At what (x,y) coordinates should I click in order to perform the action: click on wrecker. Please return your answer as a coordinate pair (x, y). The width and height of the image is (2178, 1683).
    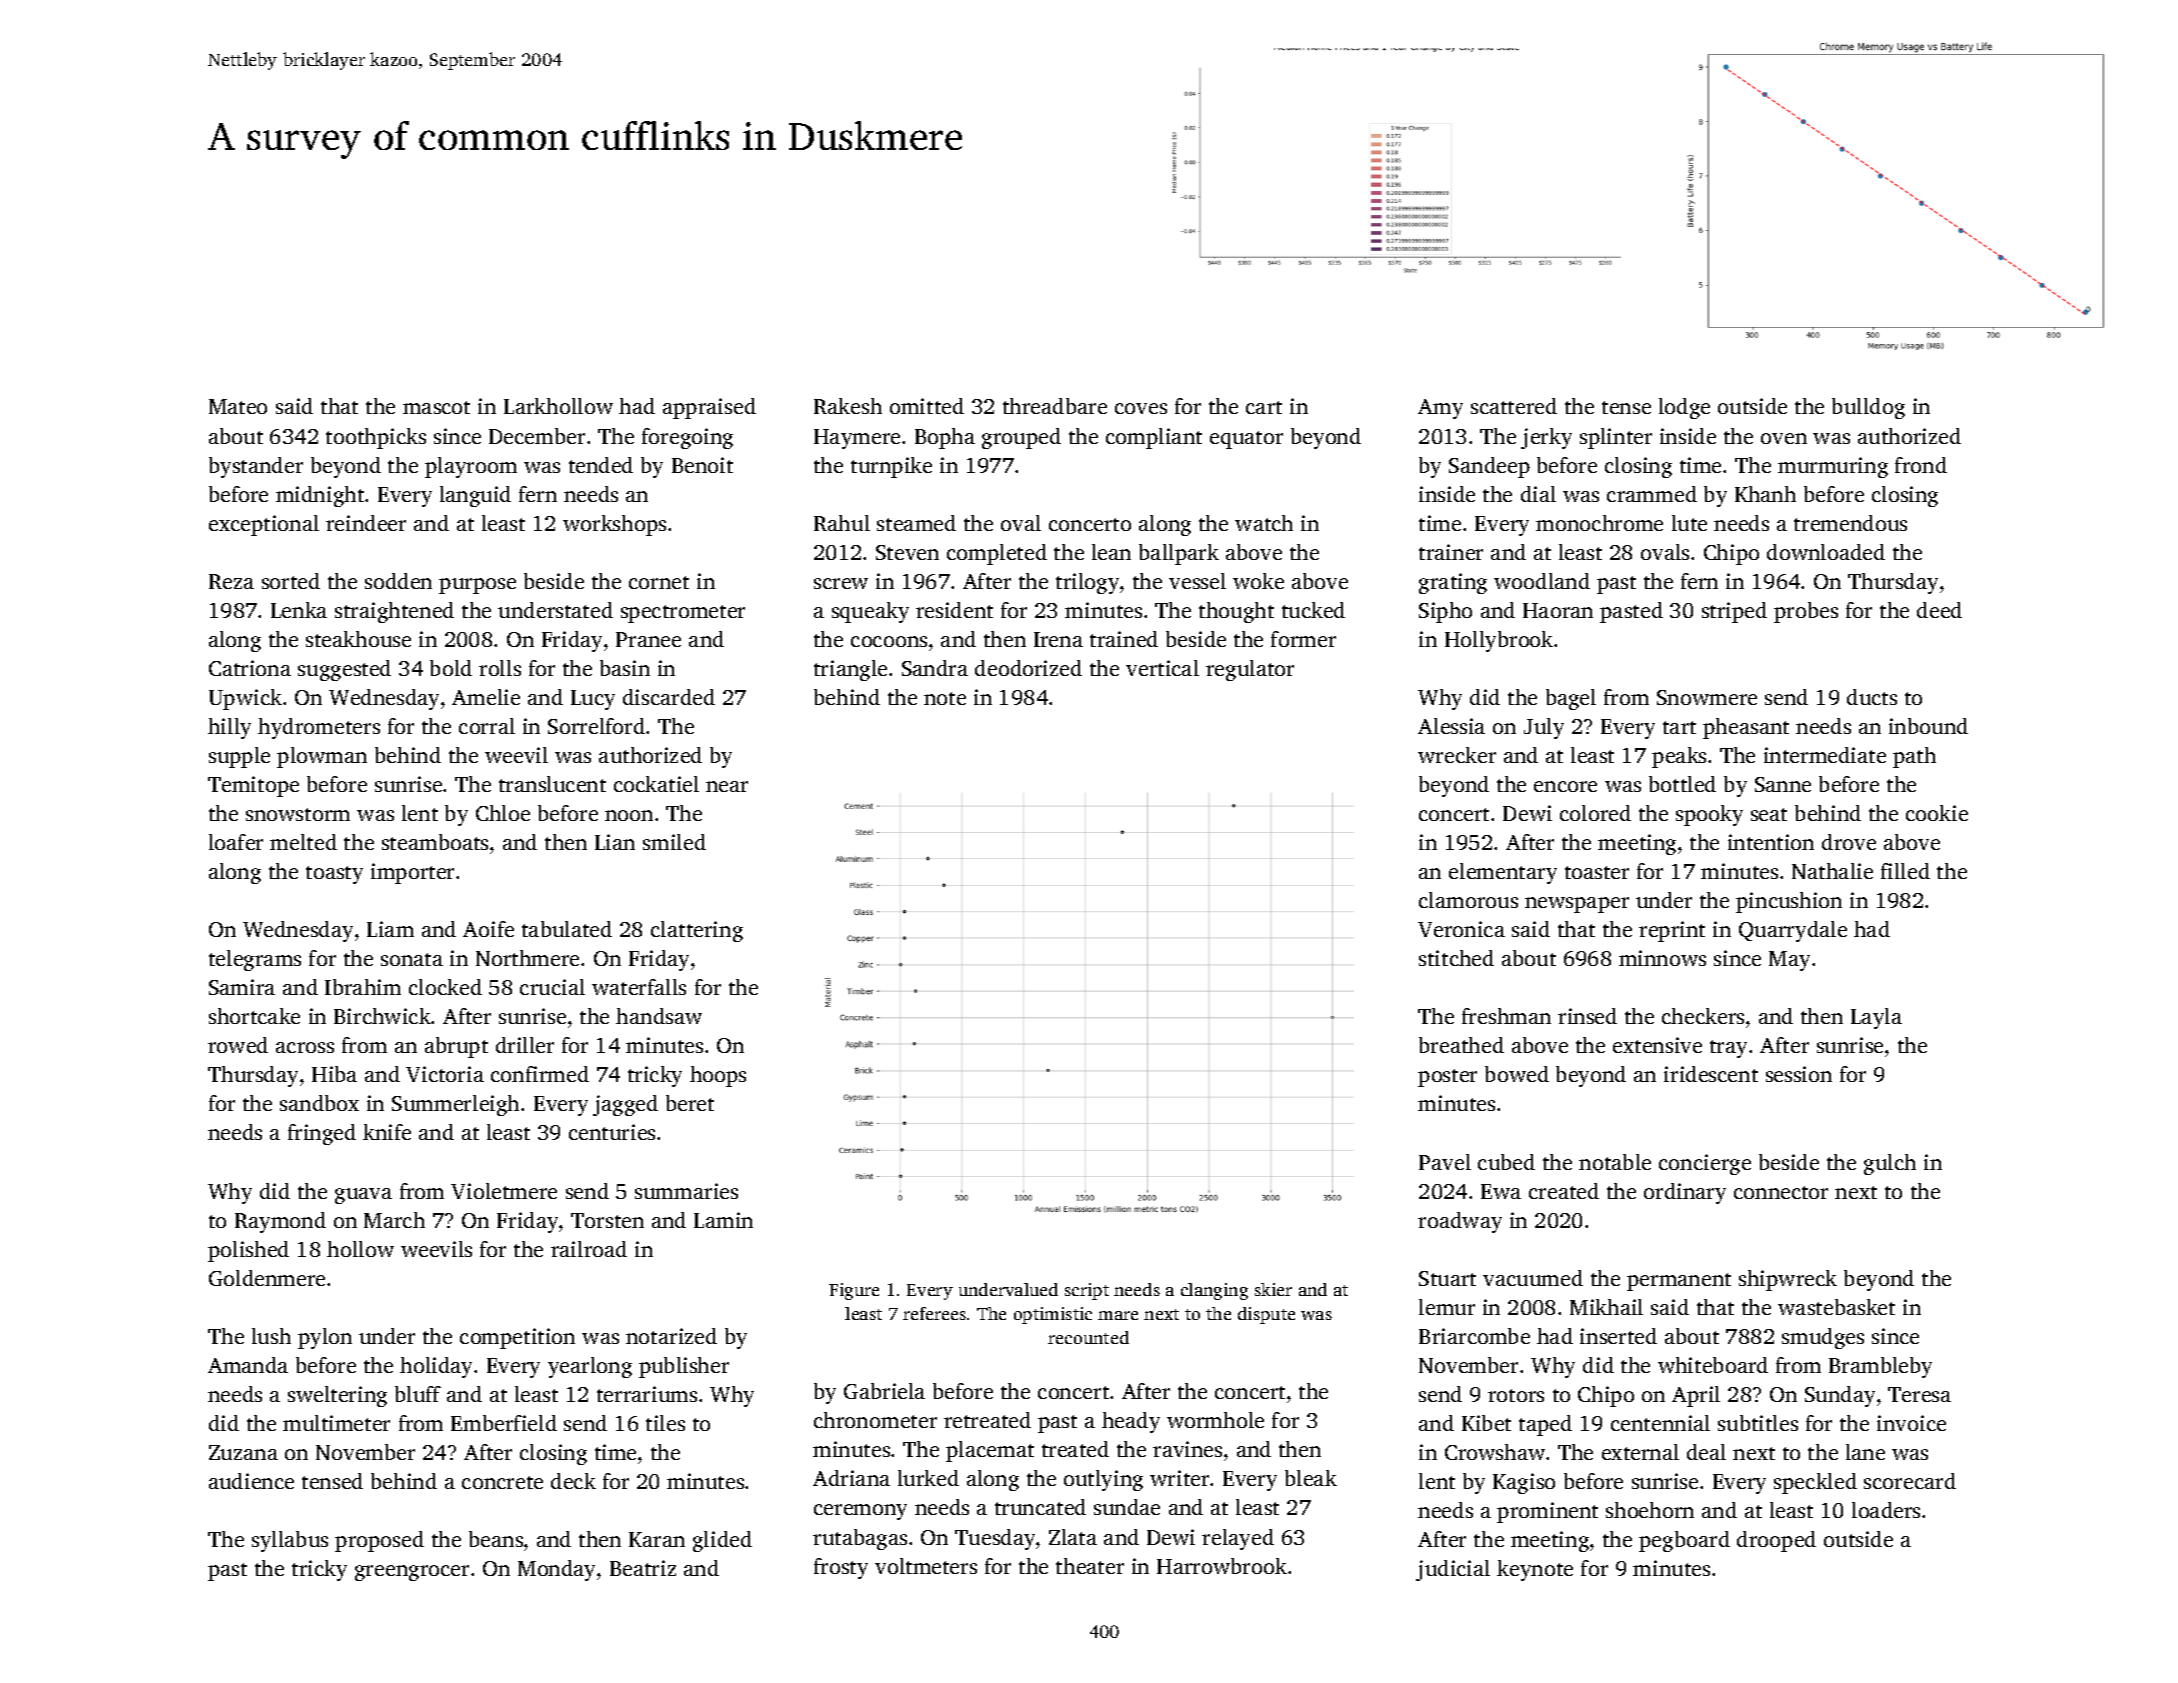
    Looking at the image, I should click on (1457, 755).
